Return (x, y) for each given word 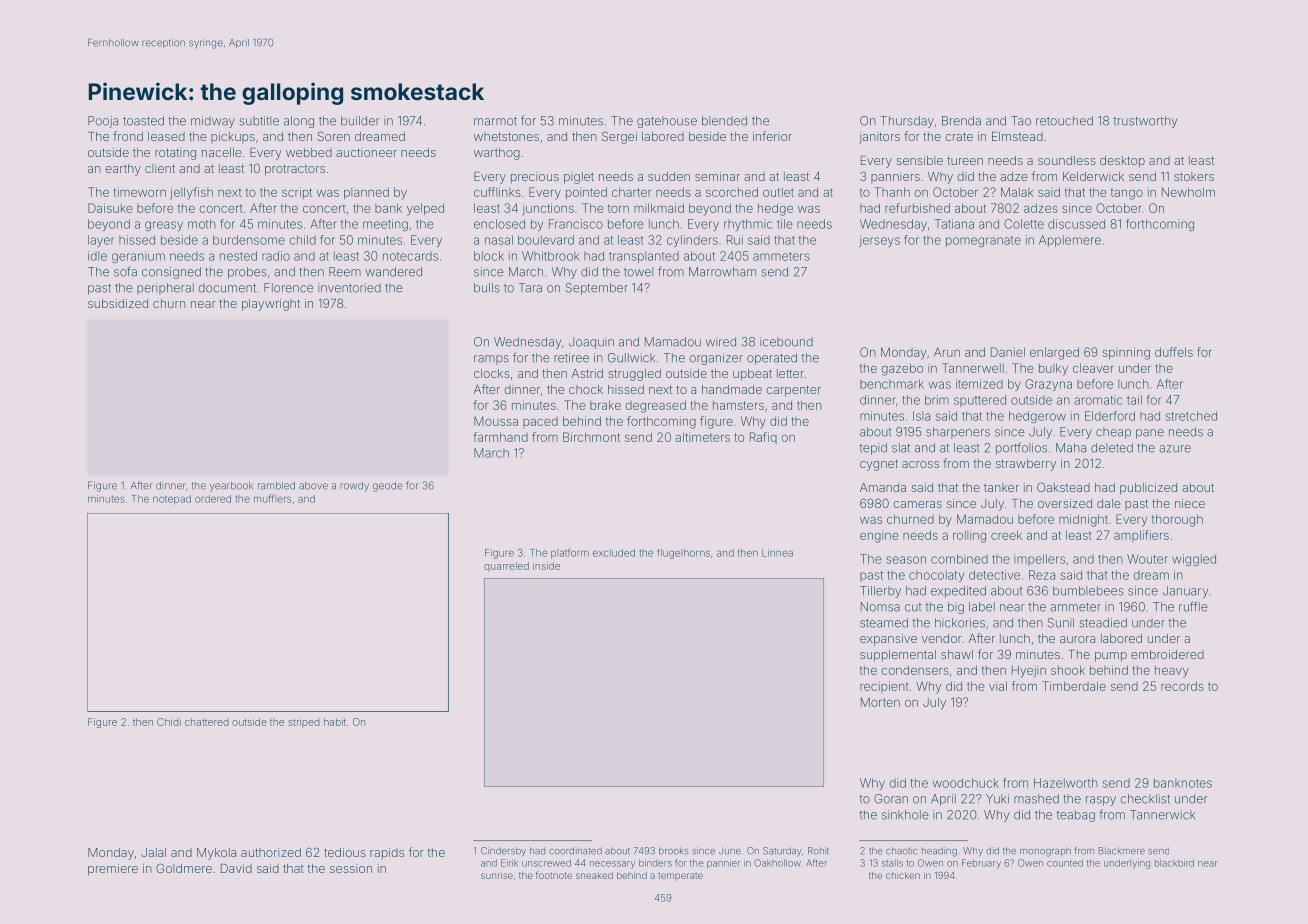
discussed (1076, 224)
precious (535, 178)
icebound (786, 342)
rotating (175, 154)
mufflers (272, 498)
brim (937, 400)
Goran (891, 799)
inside (546, 566)
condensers (915, 670)
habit (335, 722)
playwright (271, 305)
